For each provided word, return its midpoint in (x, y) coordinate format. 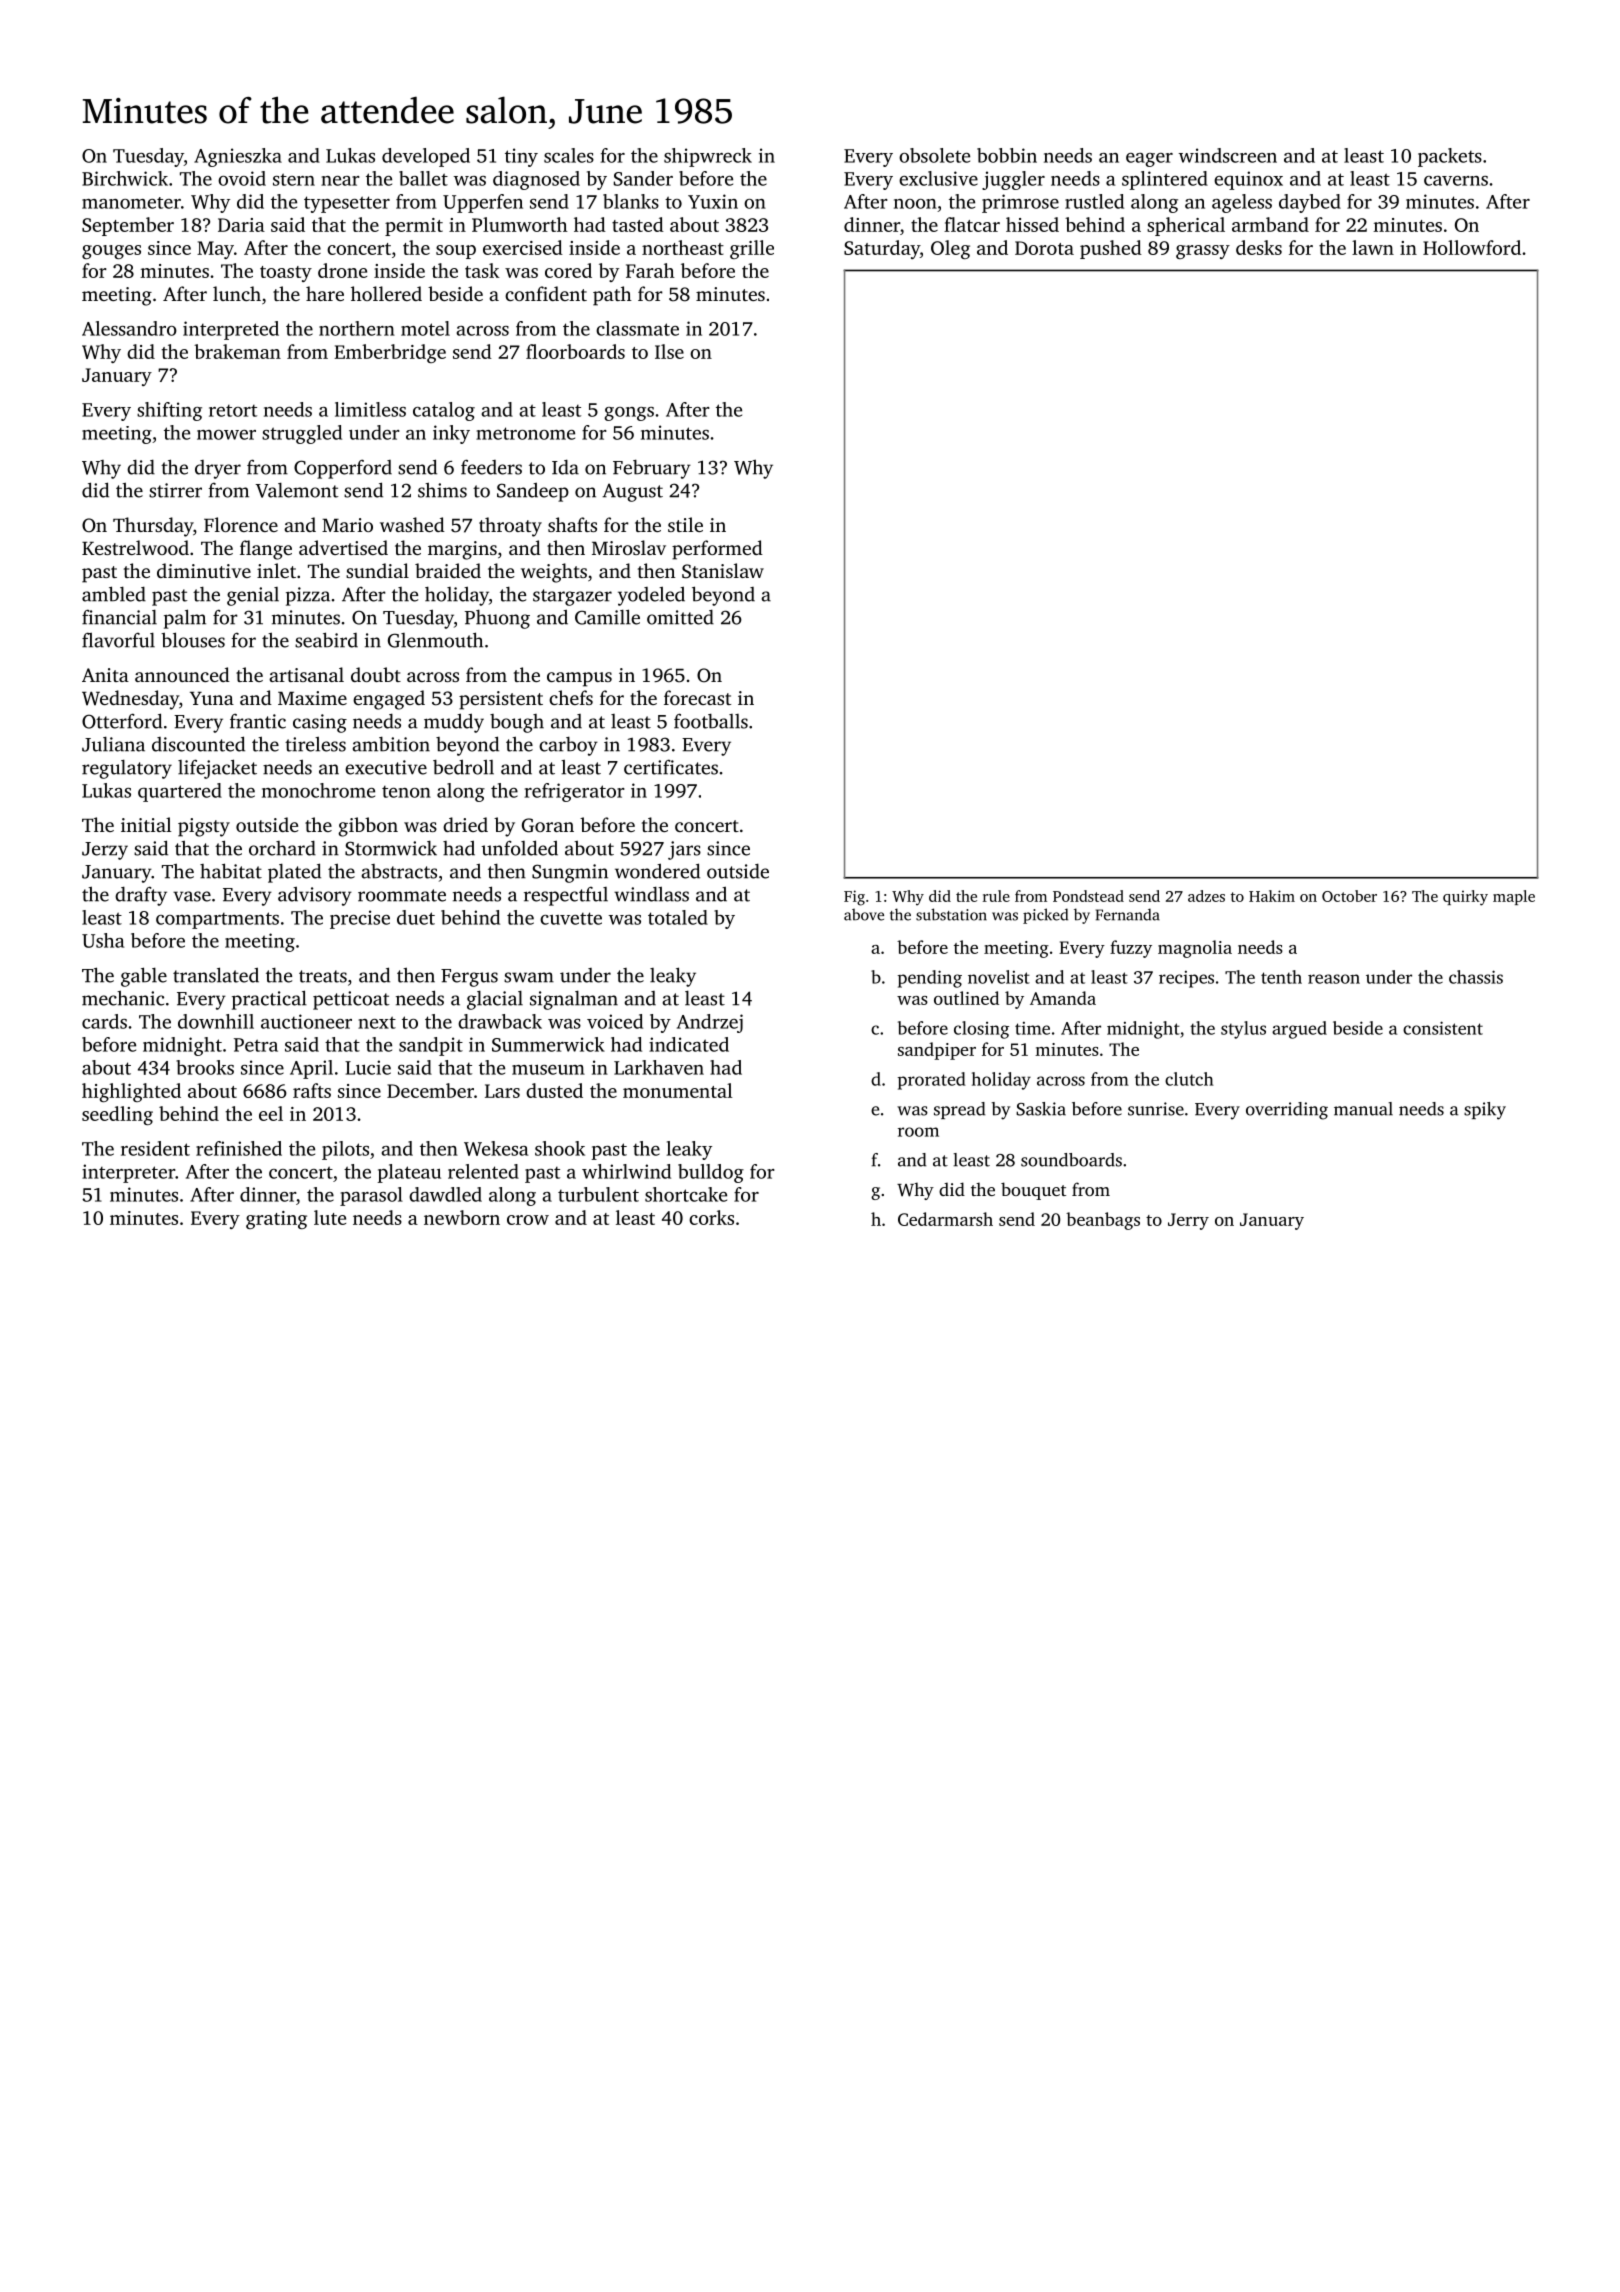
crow (528, 1220)
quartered (180, 792)
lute (330, 1217)
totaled (678, 917)
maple (1514, 897)
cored (568, 270)
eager (1149, 160)
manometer (131, 203)
